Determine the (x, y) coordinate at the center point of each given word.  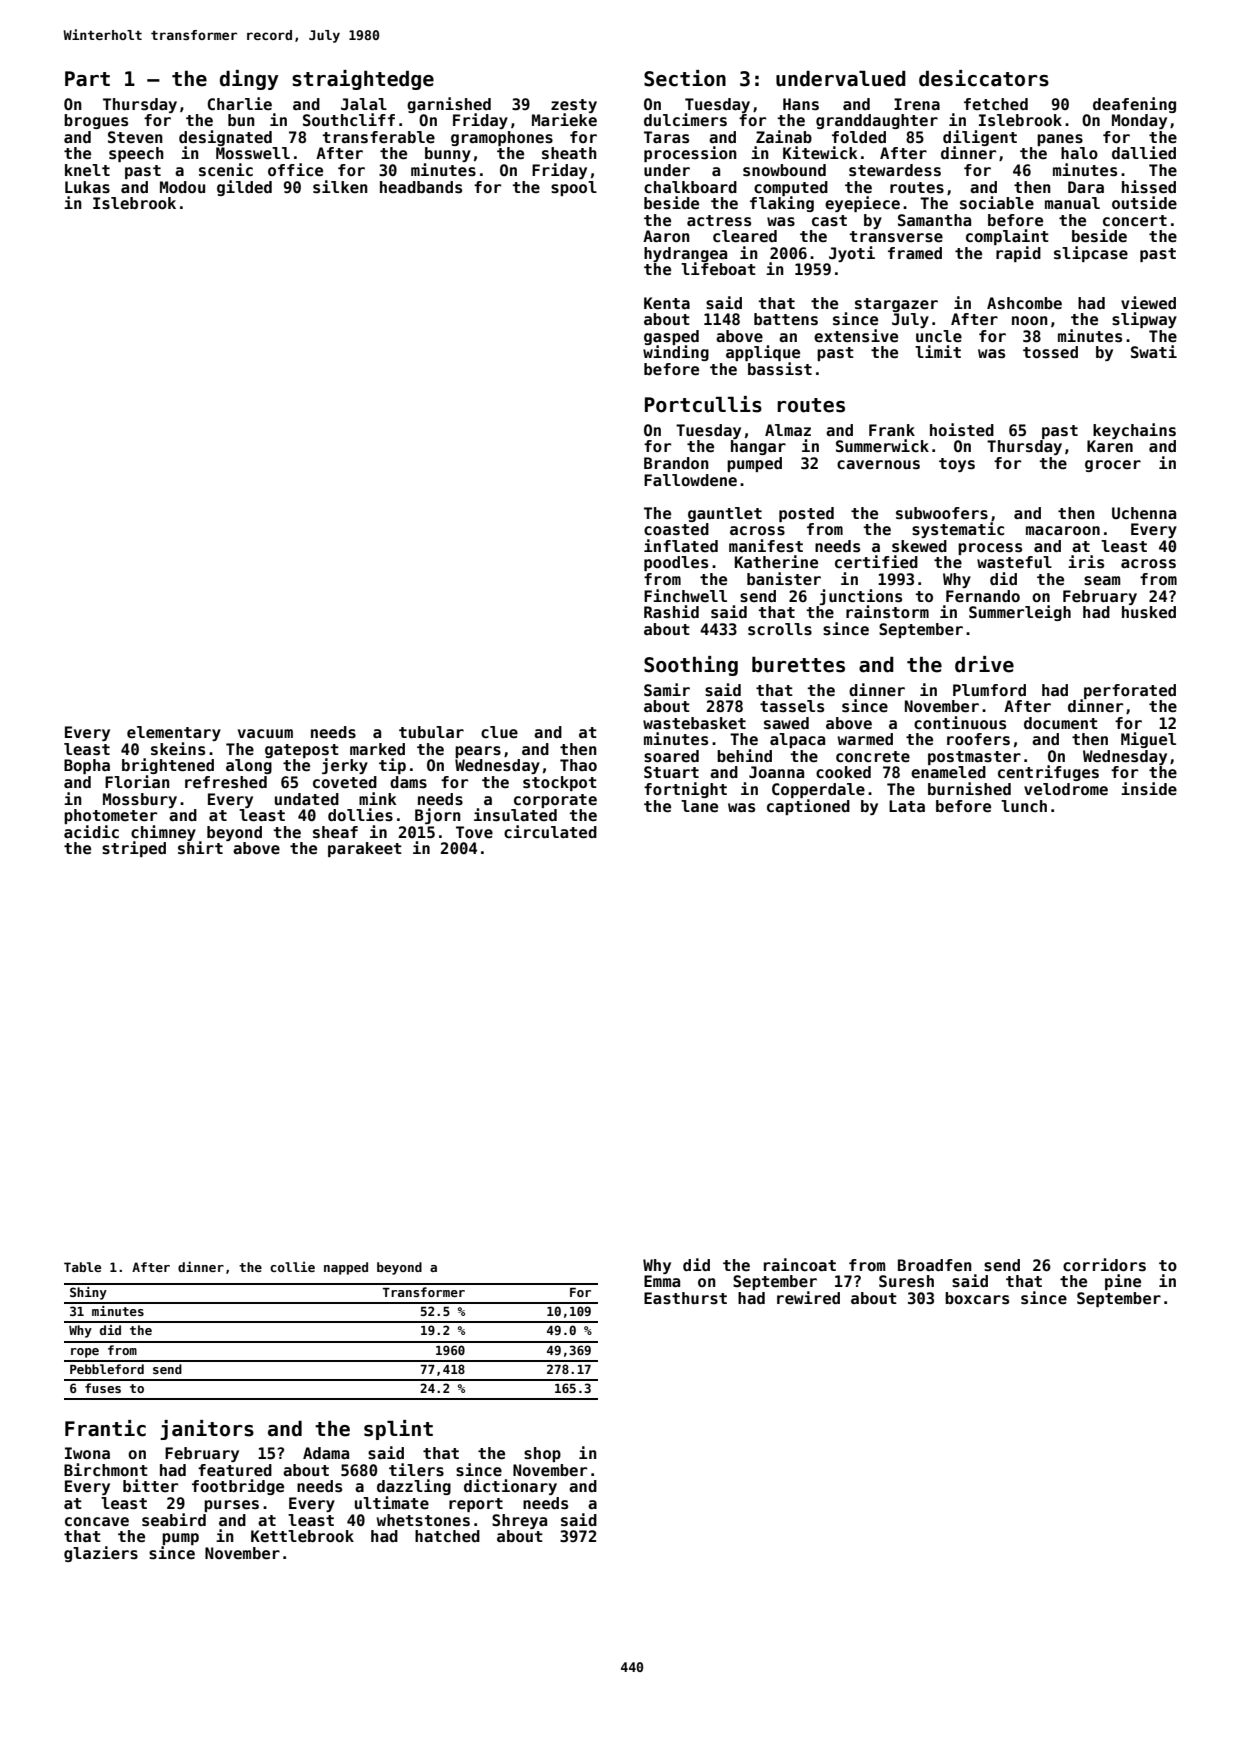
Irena (917, 104)
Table (82, 1267)
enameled (948, 772)
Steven (135, 137)
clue (499, 732)
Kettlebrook (302, 1536)
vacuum (265, 734)
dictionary (510, 1487)
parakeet (365, 849)
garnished (449, 105)
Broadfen (935, 1265)
